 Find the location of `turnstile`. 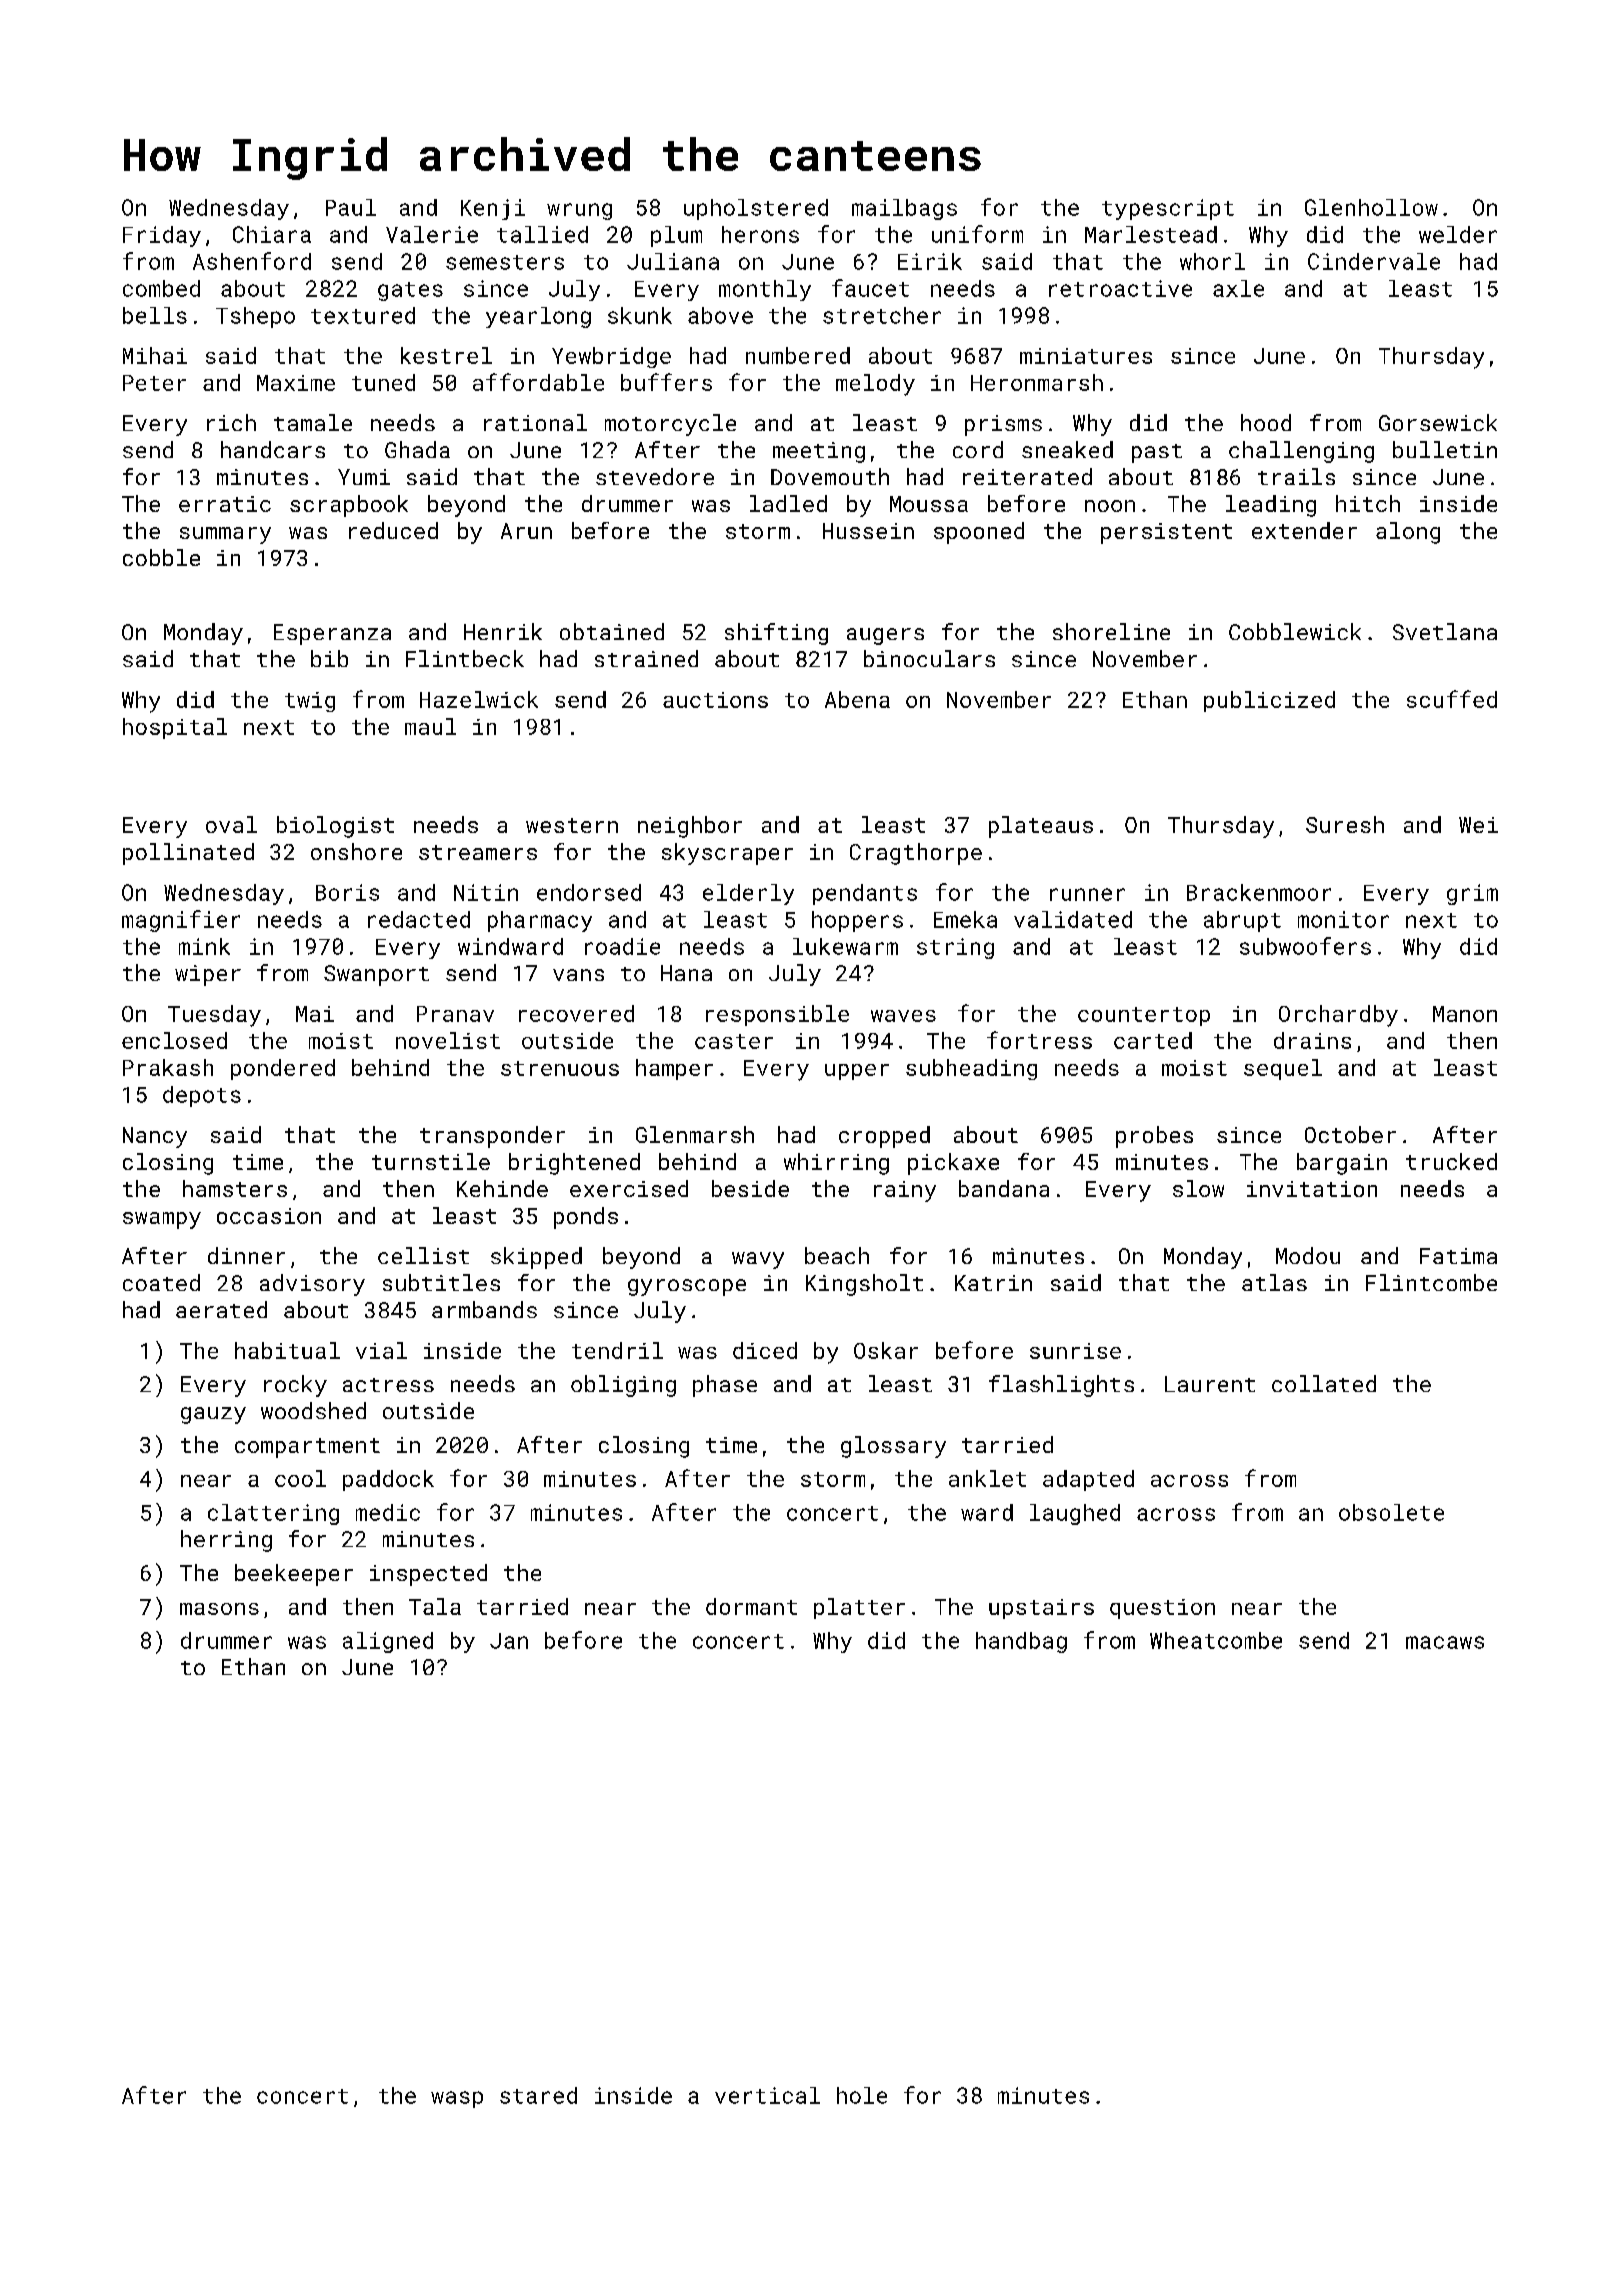

turnstile is located at coordinates (431, 1161).
